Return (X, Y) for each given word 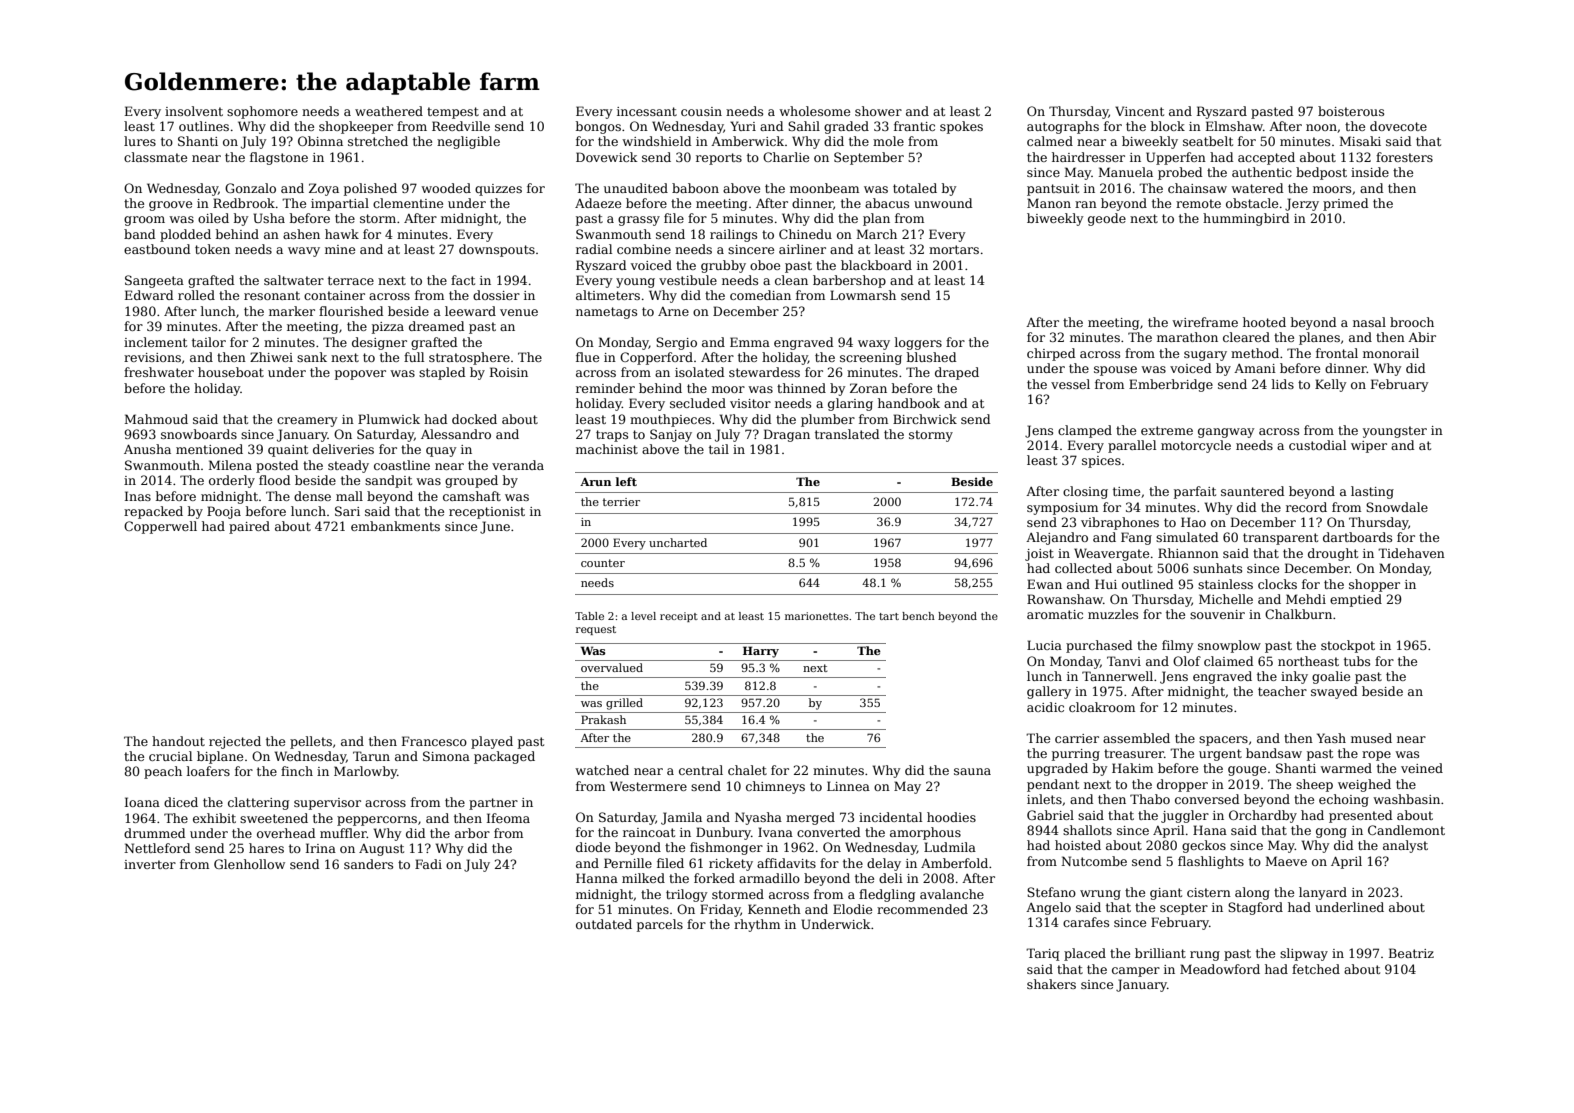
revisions (152, 357)
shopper (1374, 585)
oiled (213, 218)
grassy (639, 221)
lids (1283, 384)
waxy (874, 345)
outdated (604, 924)
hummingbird (1246, 219)
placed (1085, 954)
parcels (660, 925)
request (596, 630)
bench (918, 616)
